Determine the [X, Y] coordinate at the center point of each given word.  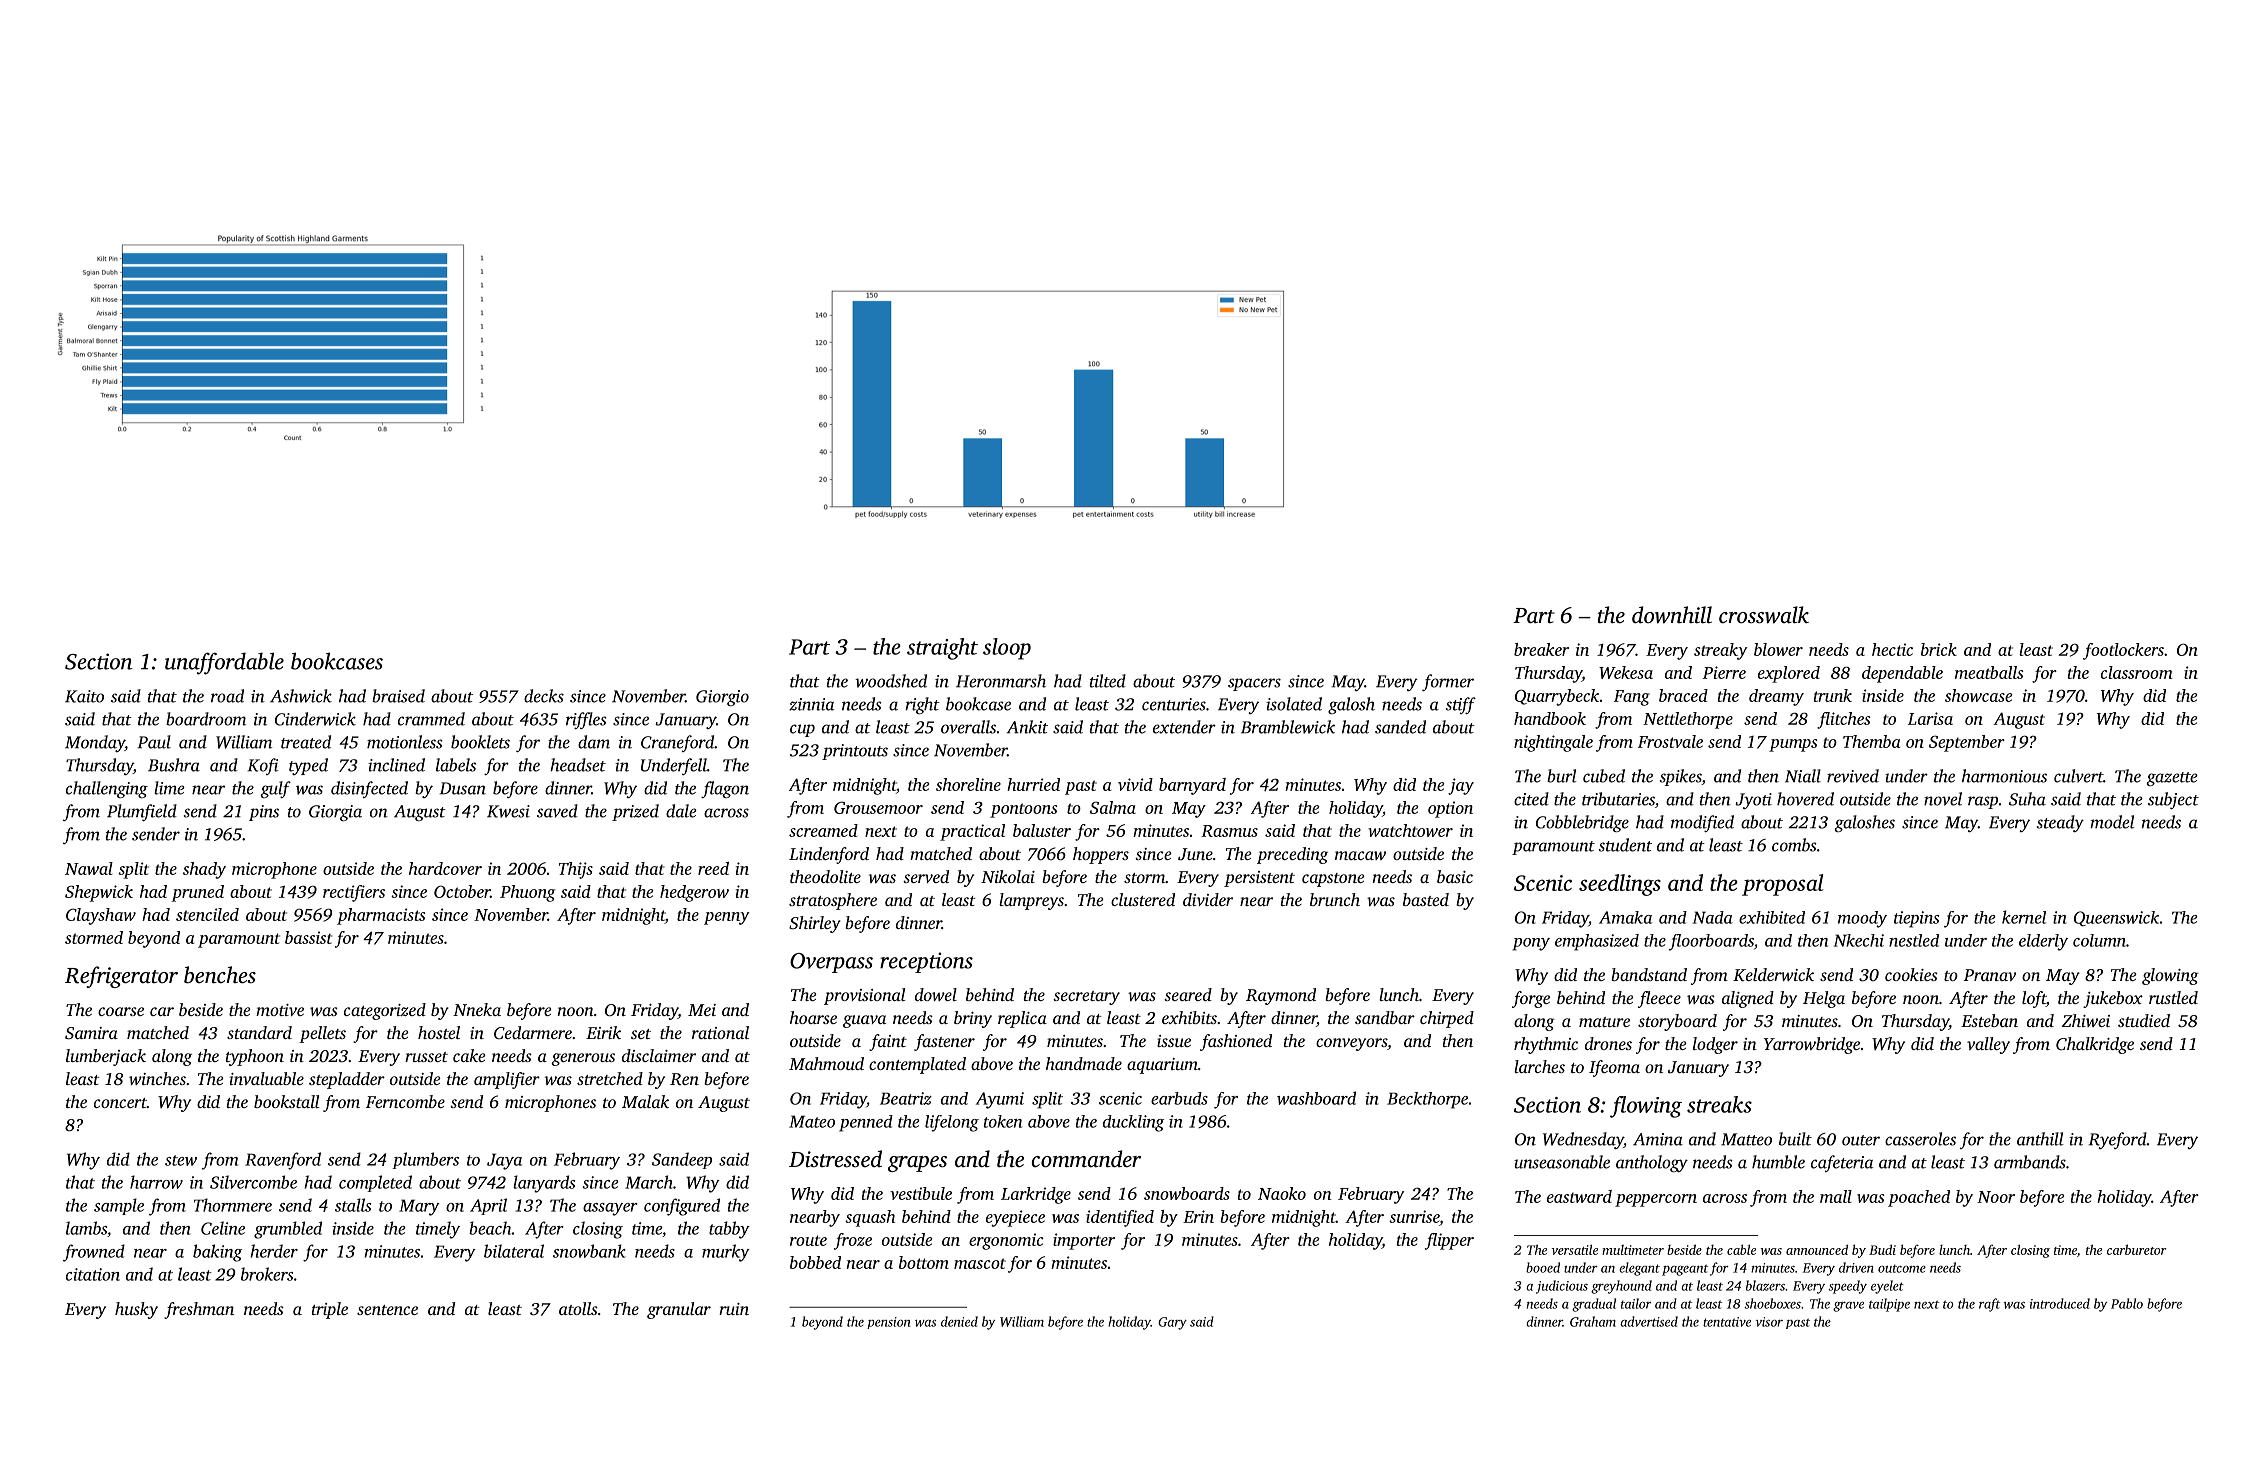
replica [1022, 1019]
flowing [1646, 1107]
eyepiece [1015, 1218]
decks [544, 696]
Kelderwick [1773, 975]
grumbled [288, 1230]
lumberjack [106, 1057]
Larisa [1930, 718]
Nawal [89, 868]
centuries [1174, 704]
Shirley [815, 924]
